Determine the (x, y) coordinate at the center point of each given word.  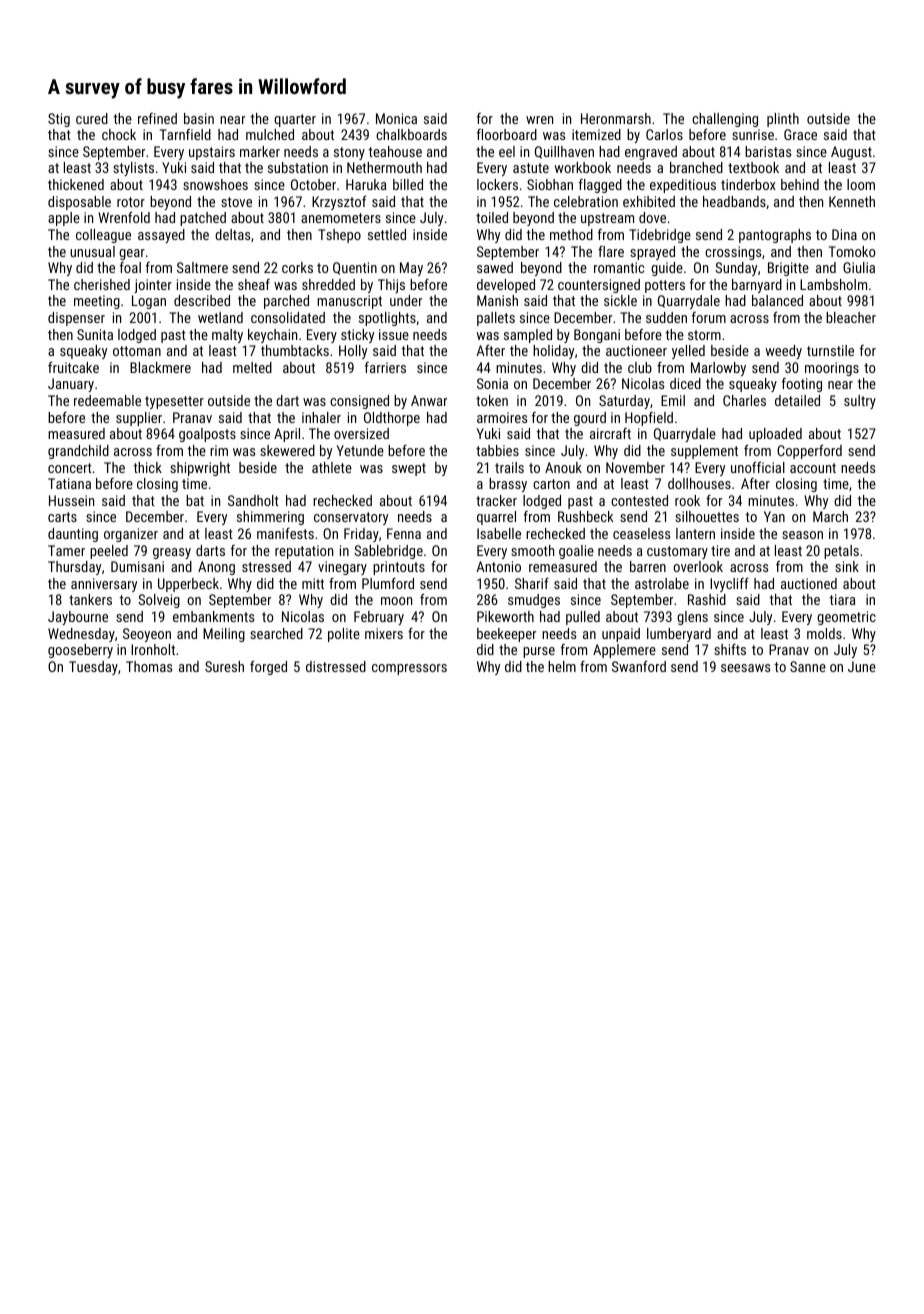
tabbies (497, 450)
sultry (860, 402)
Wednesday (81, 635)
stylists (133, 169)
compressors (409, 669)
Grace (800, 134)
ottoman (137, 351)
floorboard (507, 134)
